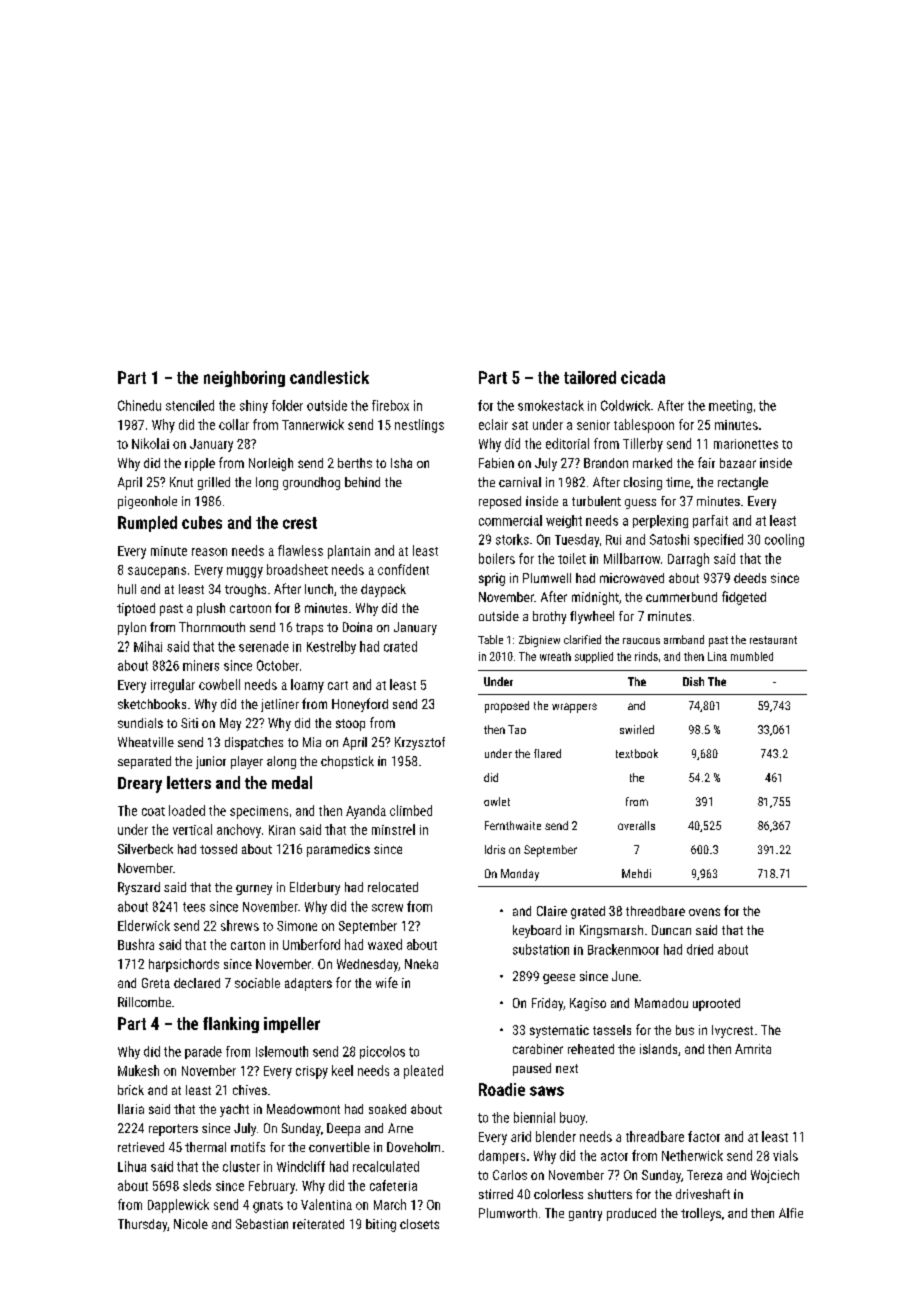 This page has height=1308, width=924. What do you see at coordinates (136, 944) in the page?
I see `Bushra` at bounding box center [136, 944].
